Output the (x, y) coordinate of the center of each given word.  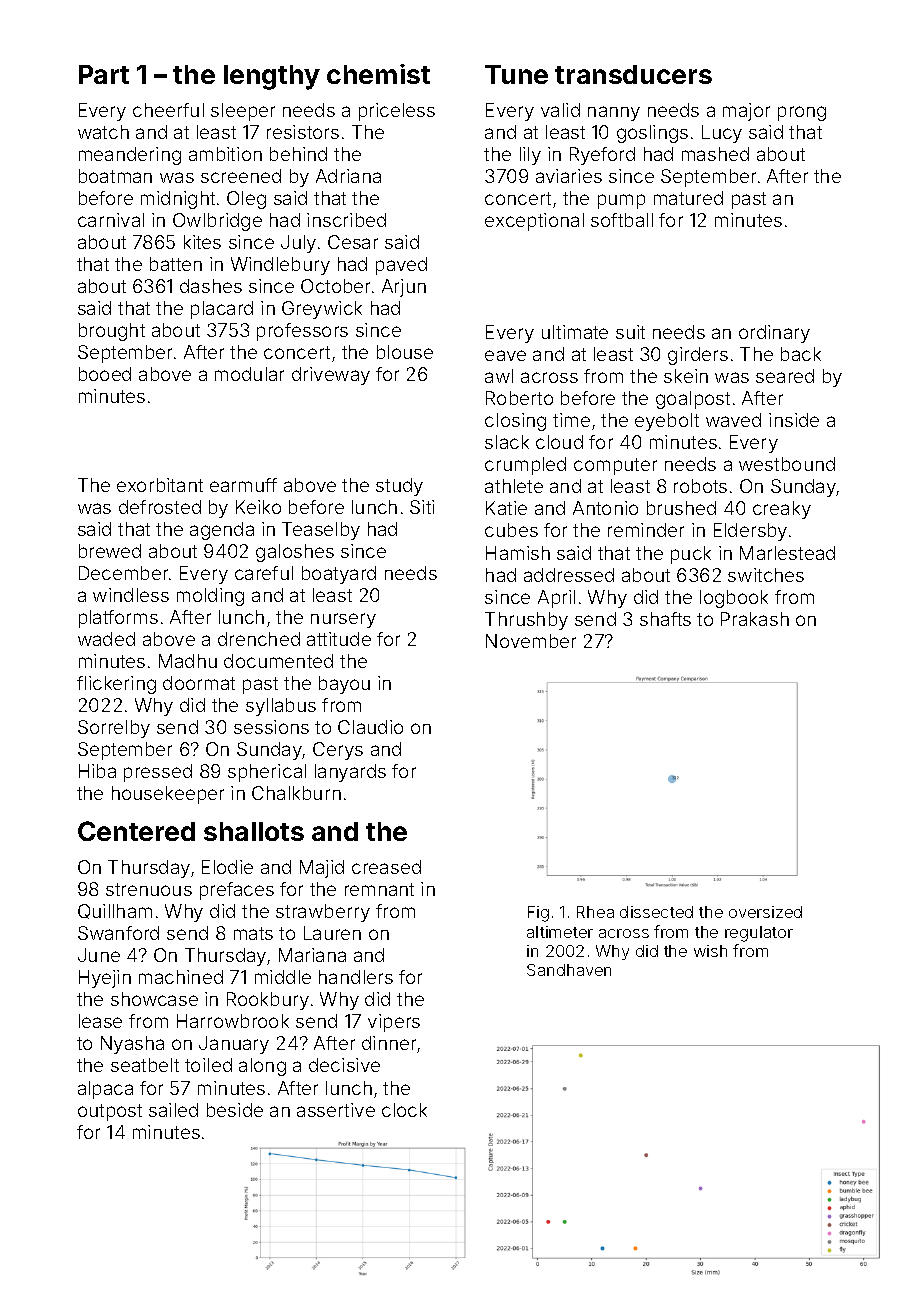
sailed (173, 1110)
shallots (254, 831)
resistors (303, 132)
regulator (759, 934)
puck (691, 555)
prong (802, 113)
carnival (111, 220)
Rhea (595, 912)
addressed (569, 575)
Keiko (258, 507)
